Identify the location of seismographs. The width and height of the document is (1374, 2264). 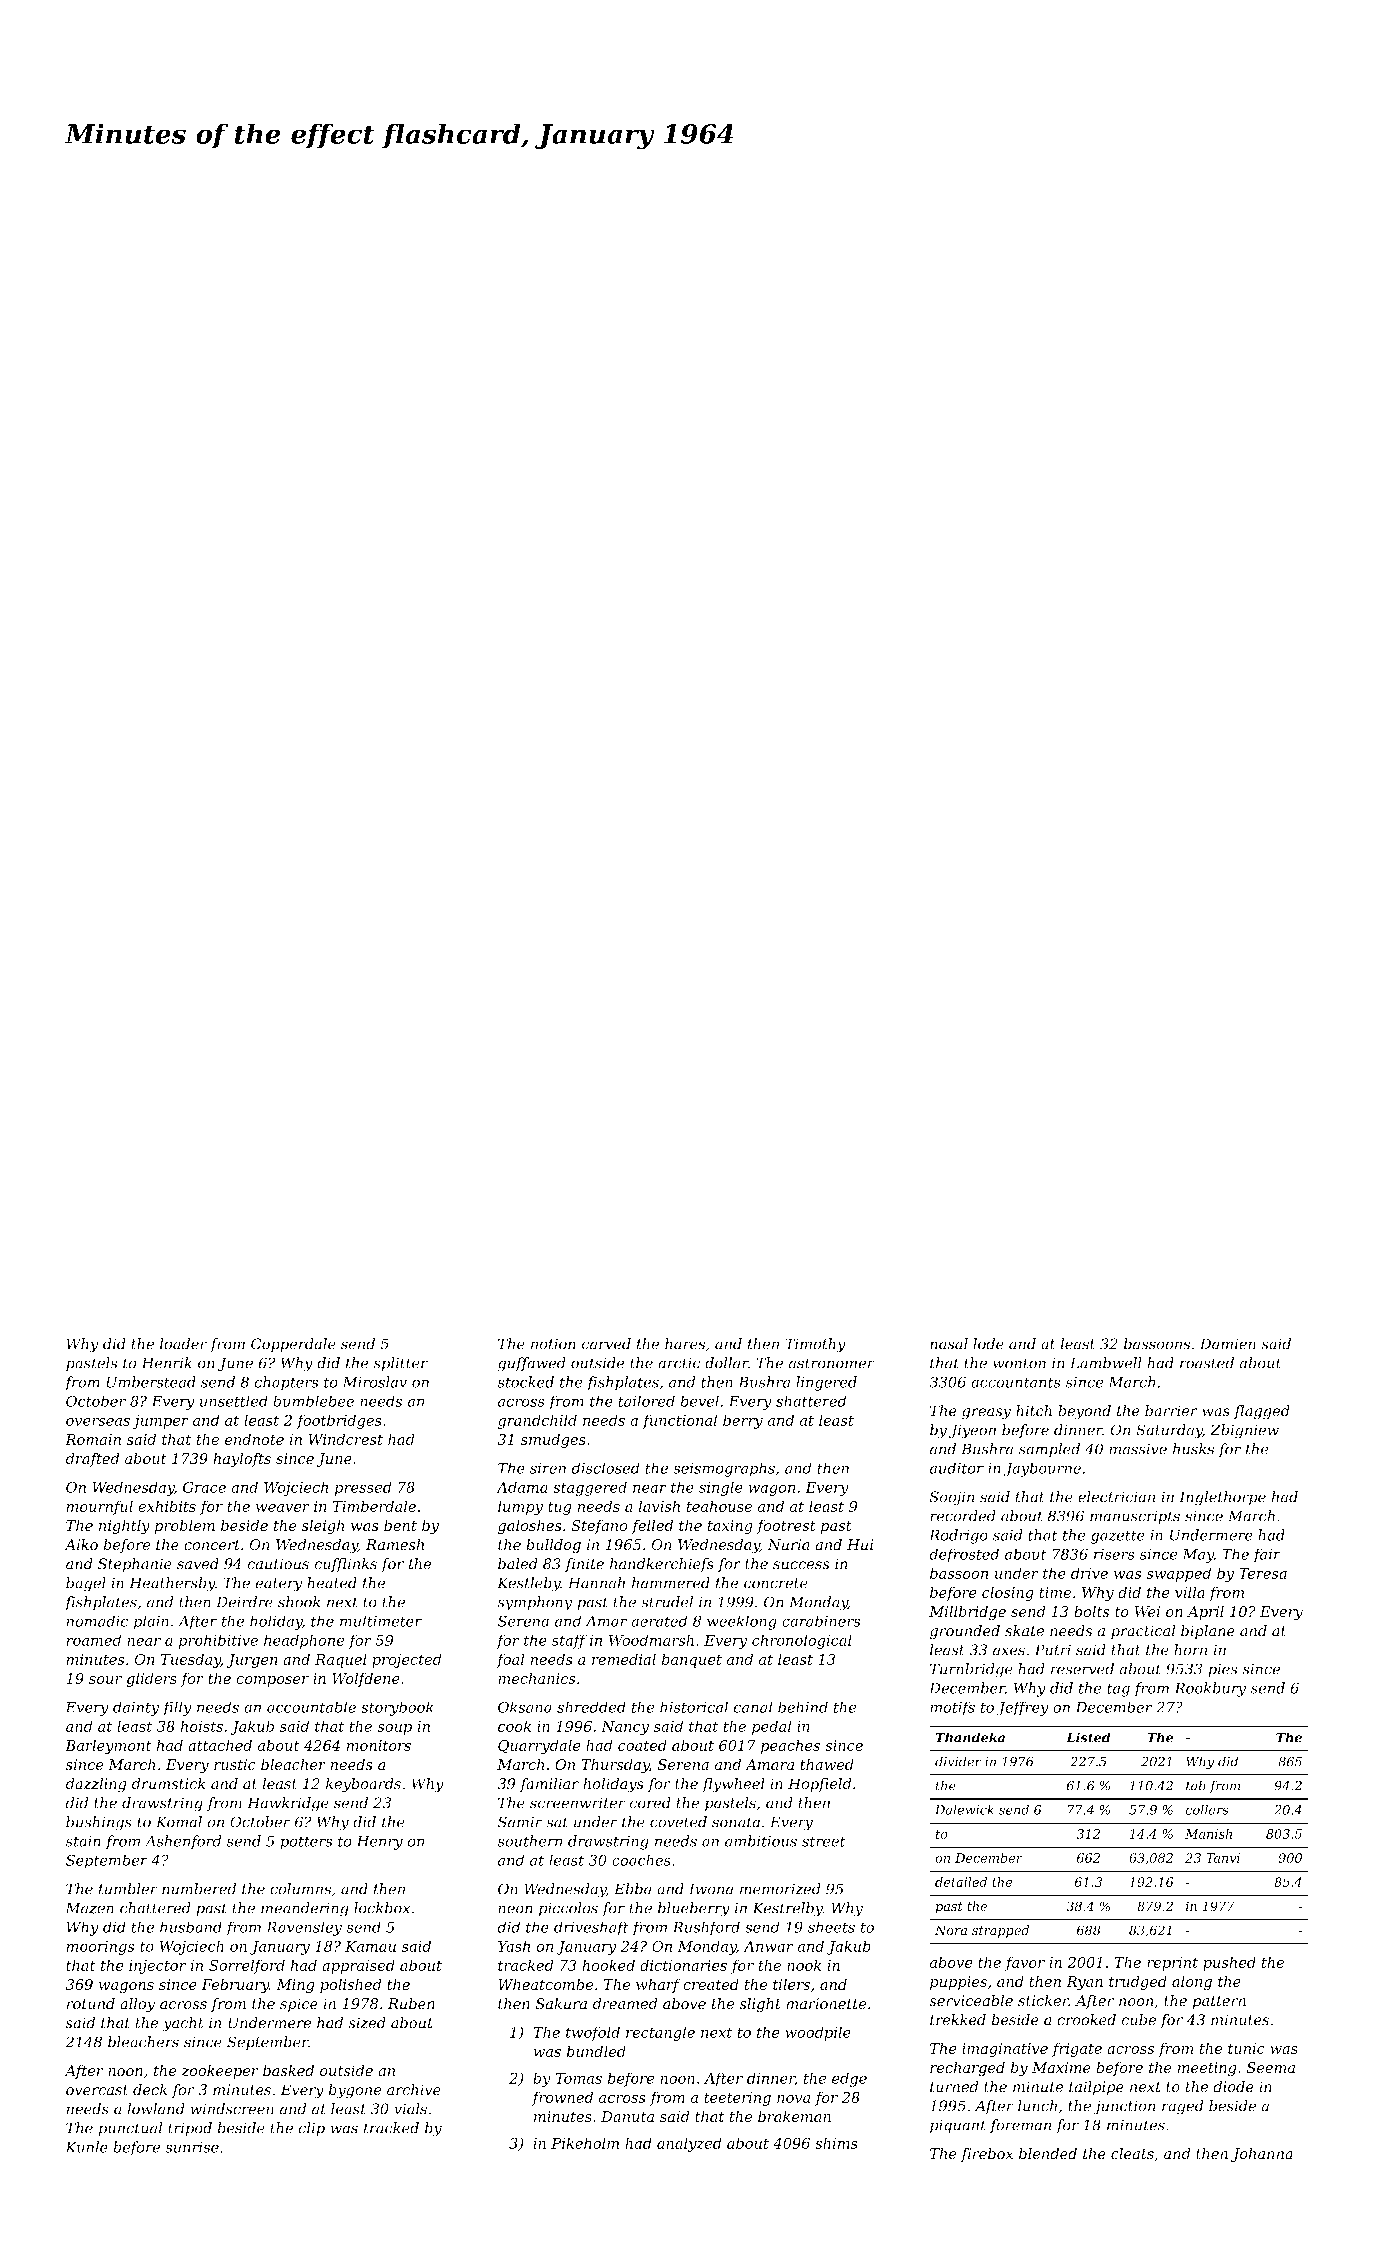
(724, 1469).
